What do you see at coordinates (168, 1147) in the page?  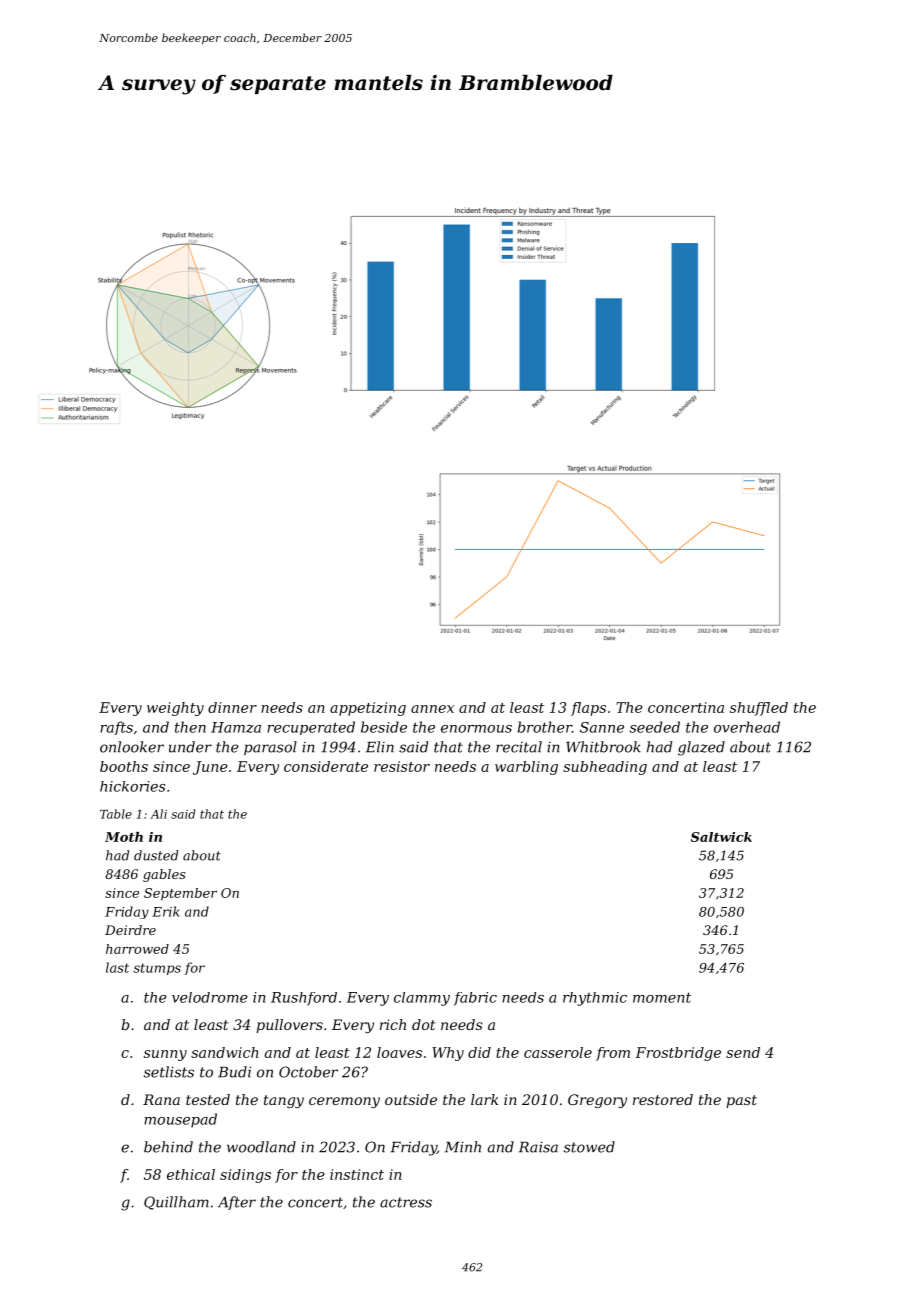 I see `behind` at bounding box center [168, 1147].
